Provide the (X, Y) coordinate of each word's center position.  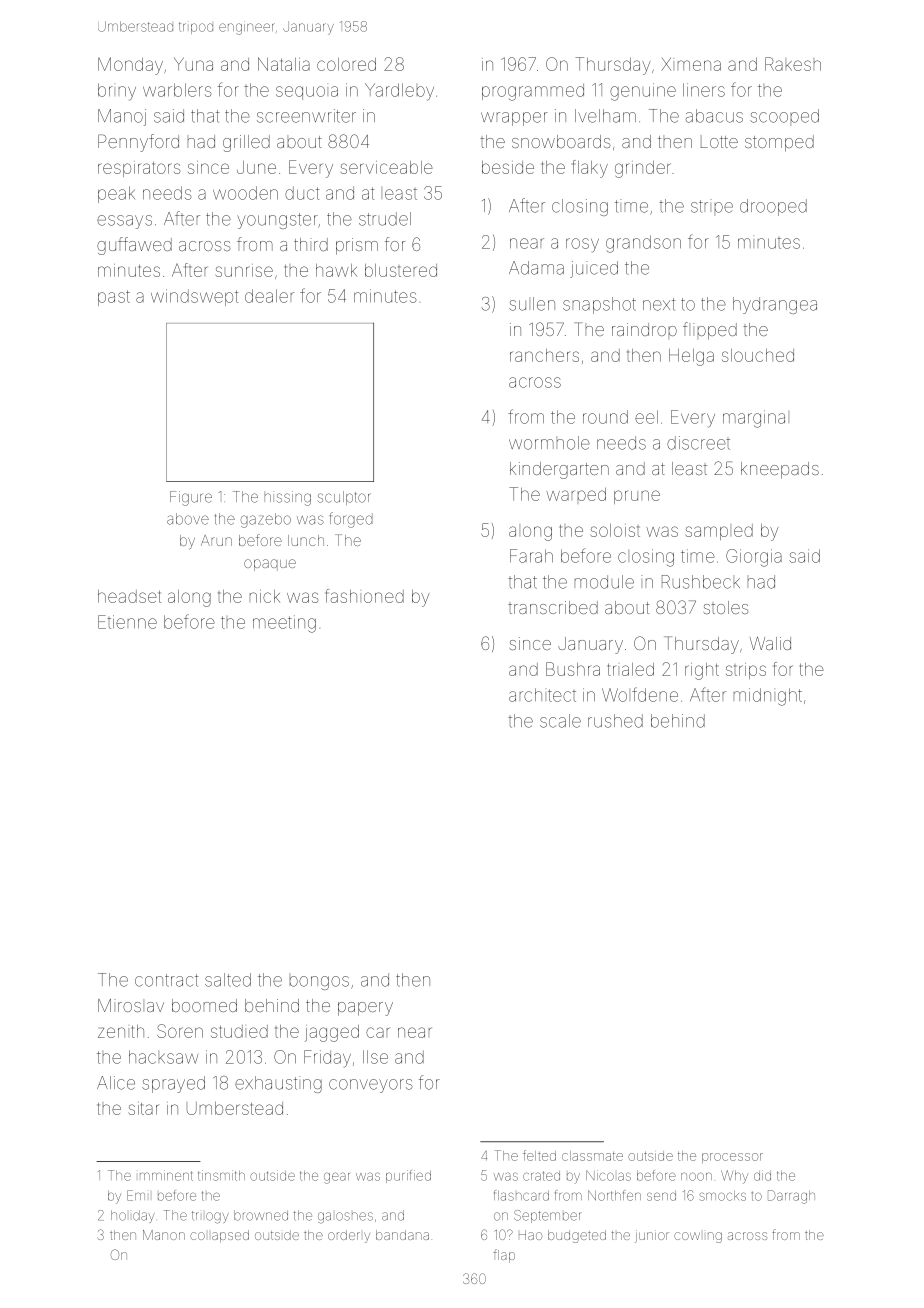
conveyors (371, 1086)
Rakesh (793, 64)
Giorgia (754, 558)
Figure (191, 498)
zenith (121, 1031)
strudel (385, 219)
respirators (139, 169)
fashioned (365, 596)
